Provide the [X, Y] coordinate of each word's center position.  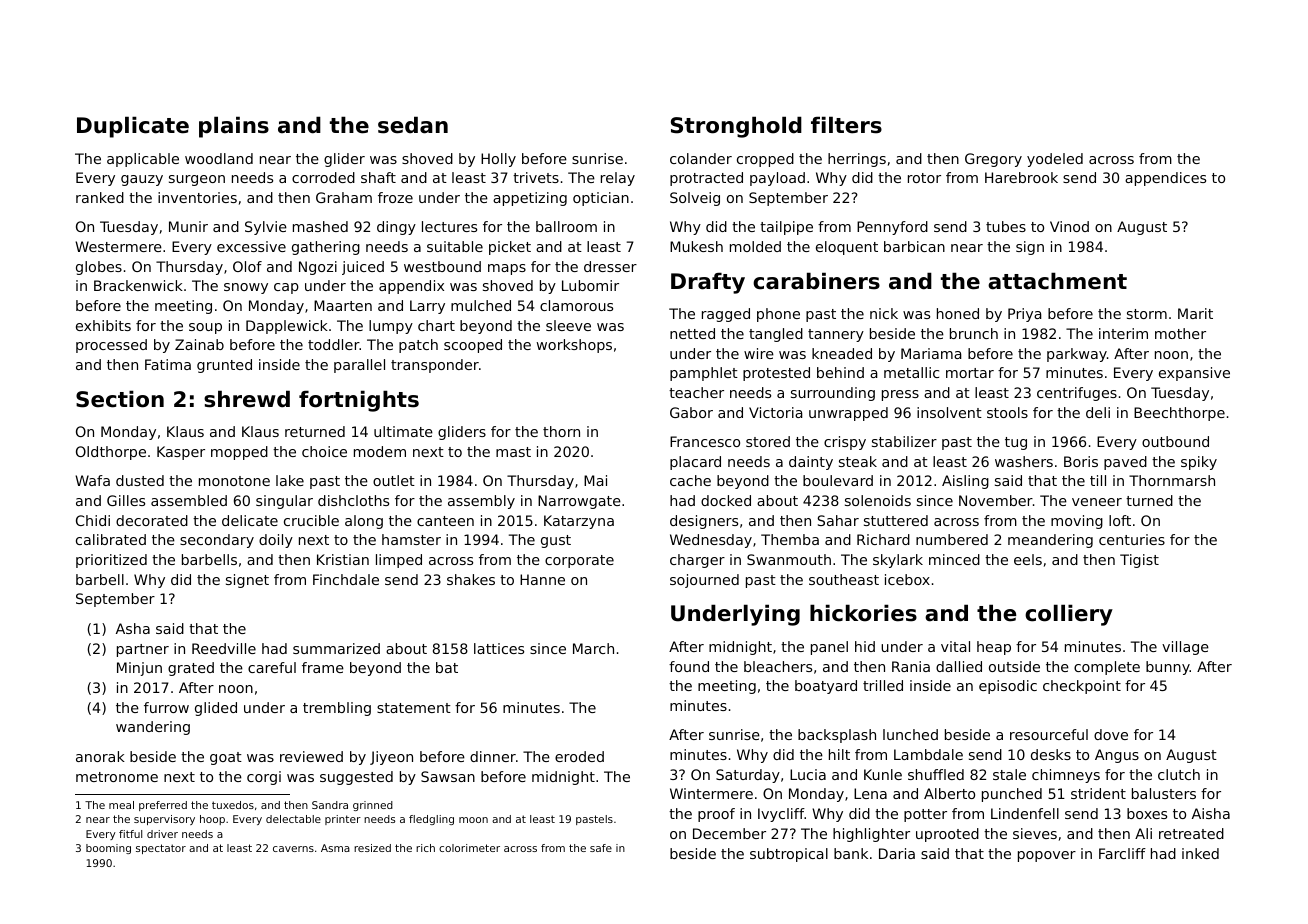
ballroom [566, 226]
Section [120, 399]
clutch [1179, 774]
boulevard [838, 480]
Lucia [808, 774]
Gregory [993, 160]
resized [372, 848]
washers [1024, 461]
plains [234, 127]
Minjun [139, 669]
